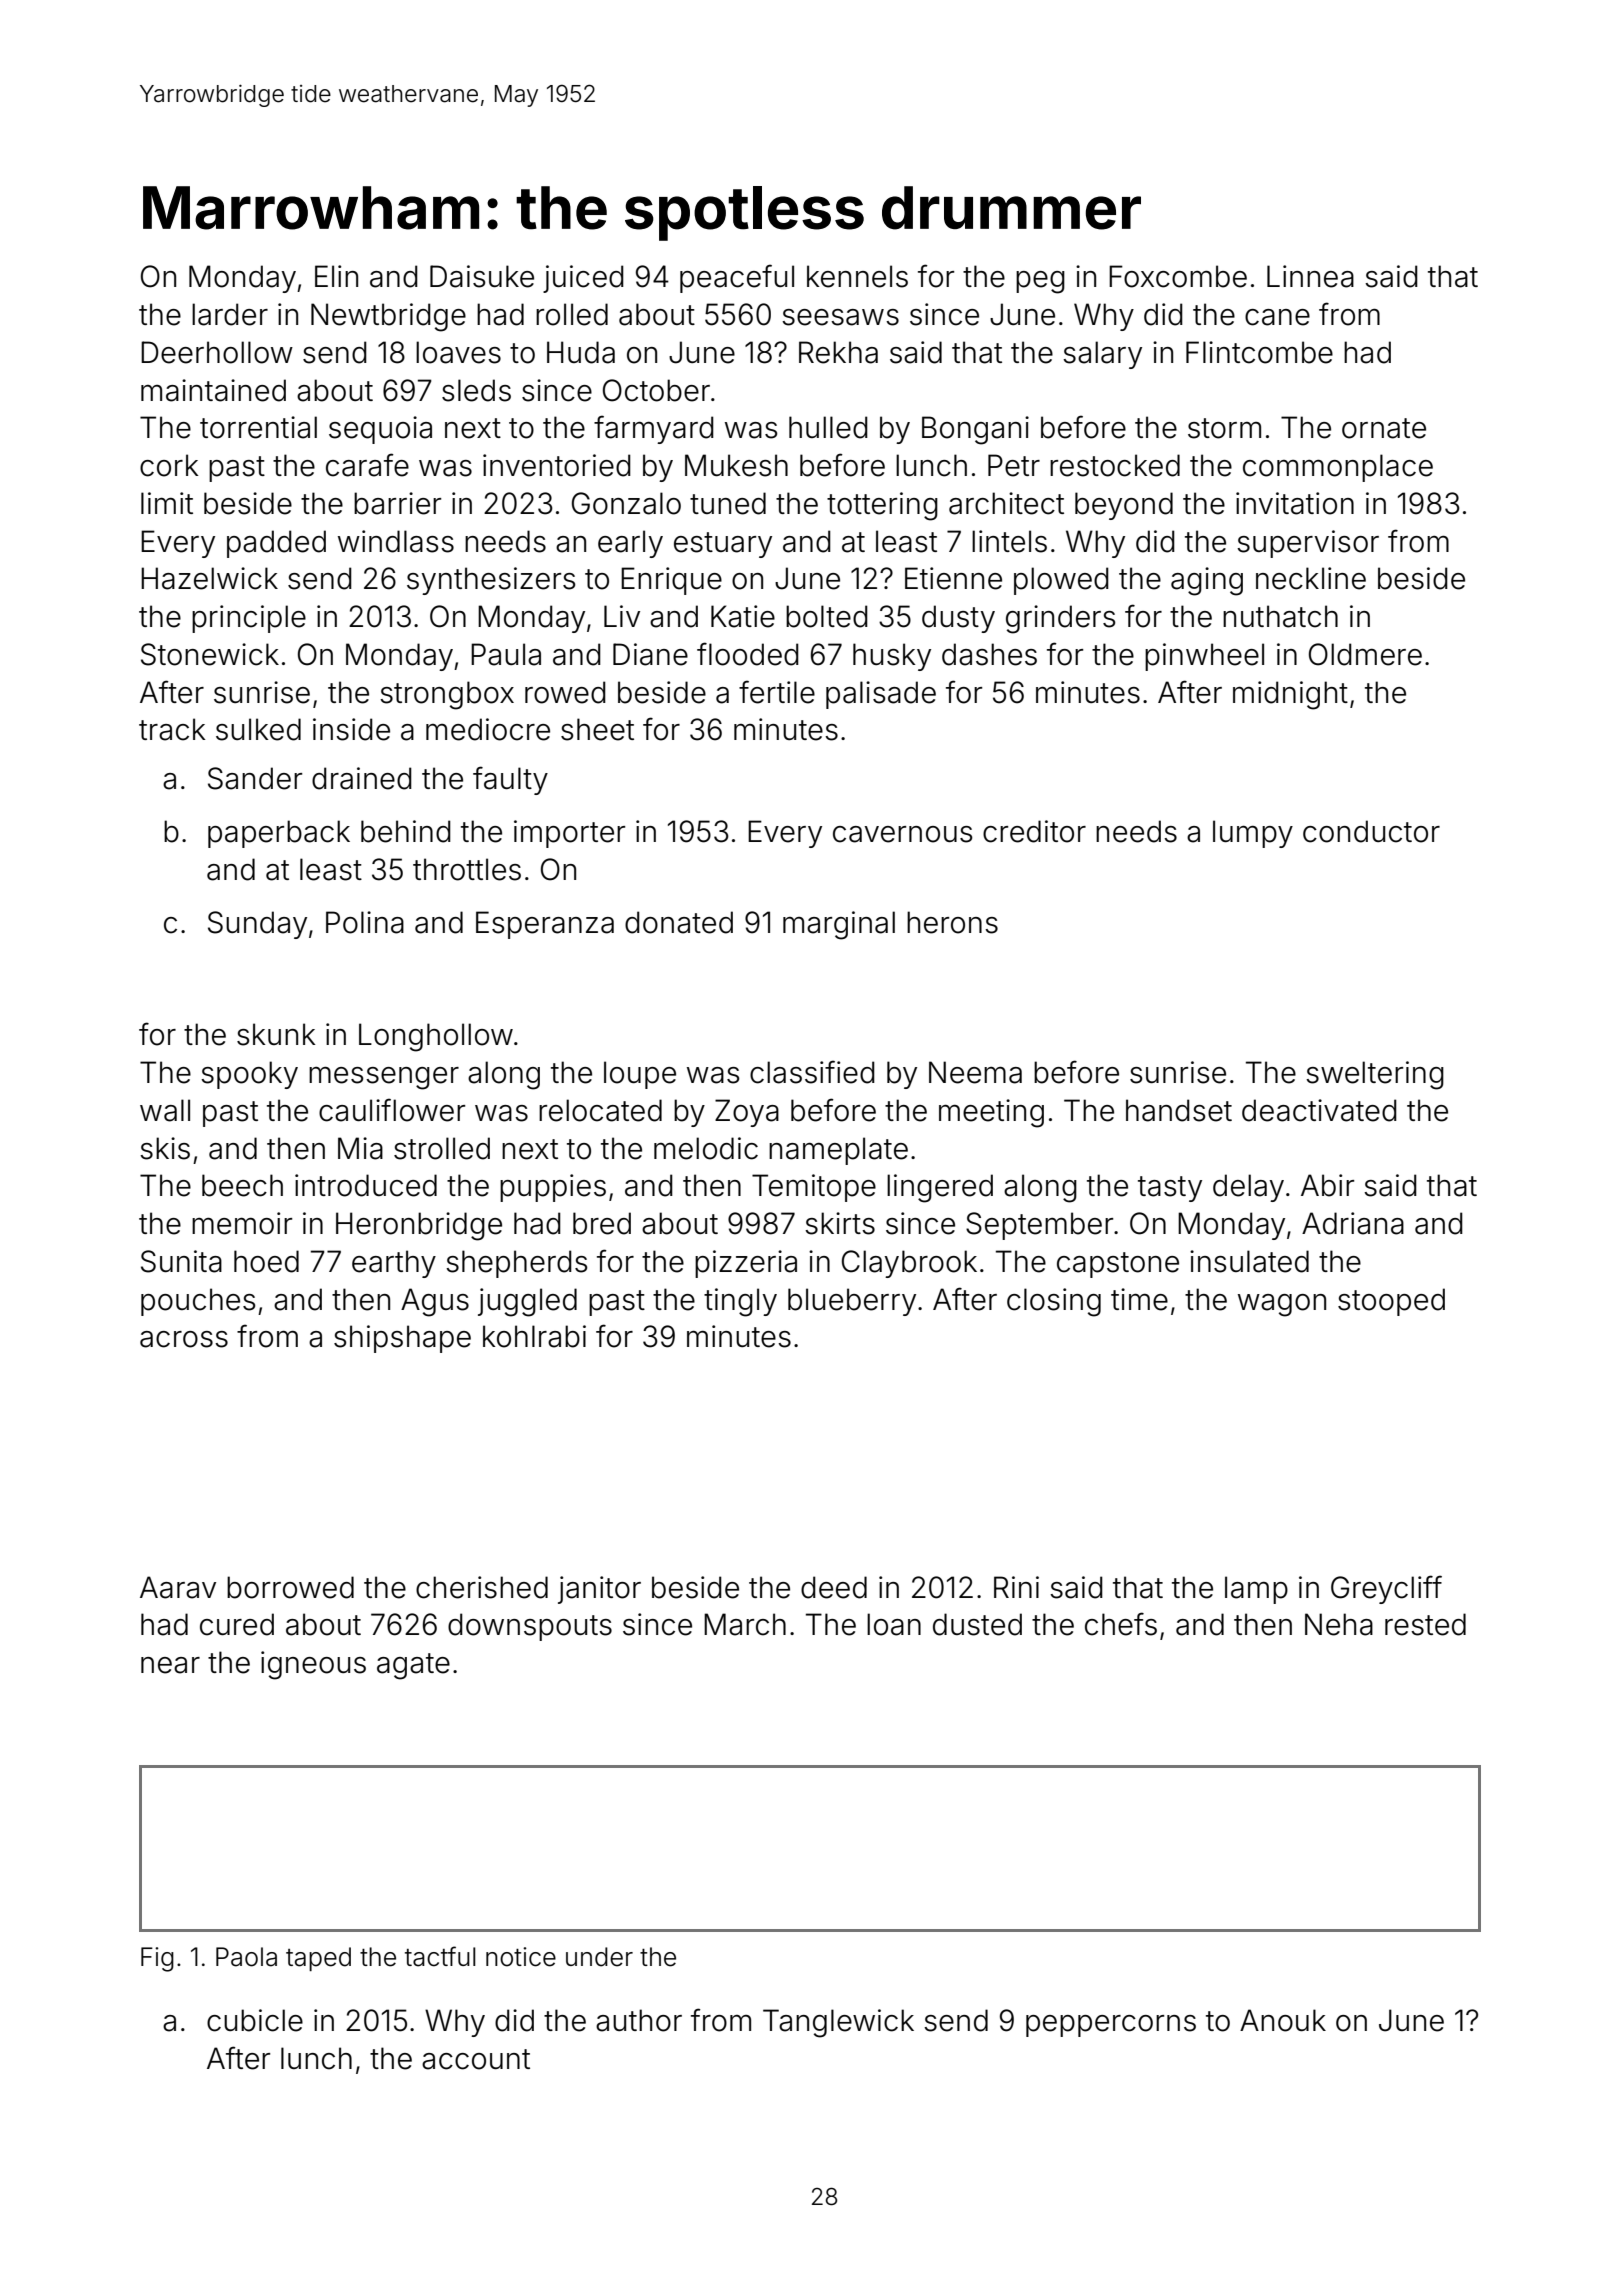  Describe the element at coordinates (169, 465) in the screenshot. I see `cork` at that location.
